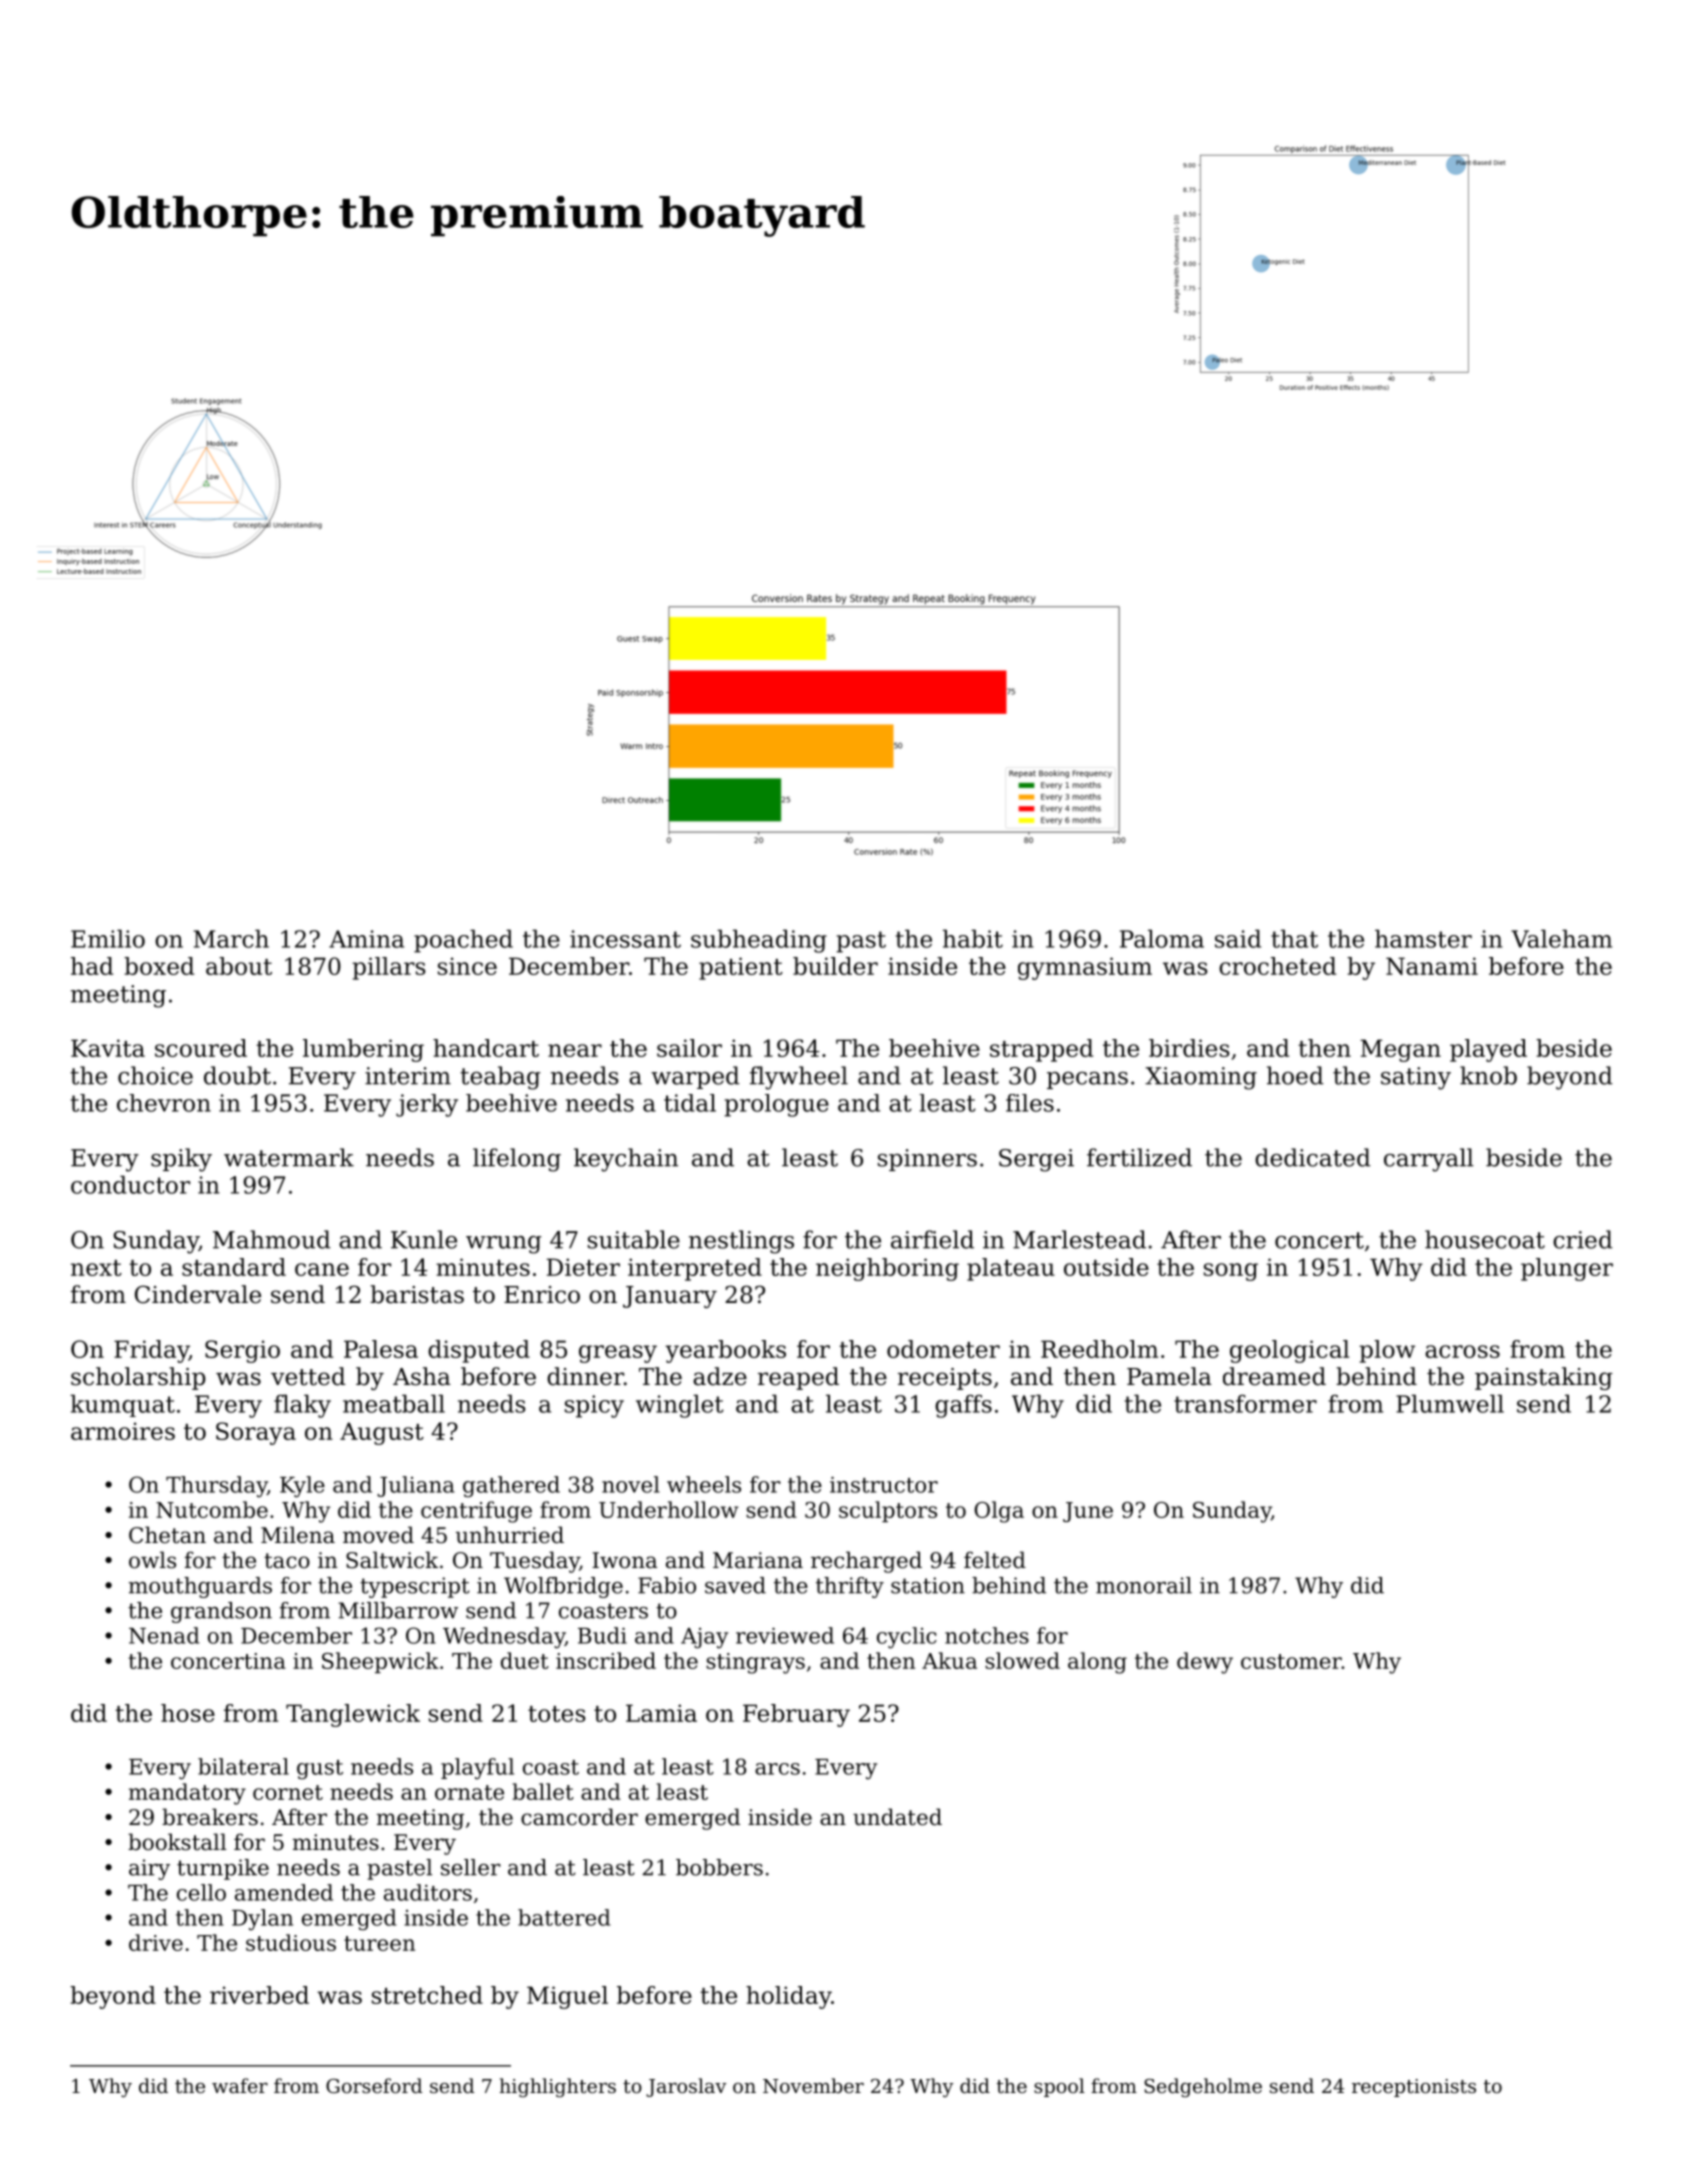 The width and height of the screenshot is (1683, 2178). What do you see at coordinates (1144, 1585) in the screenshot?
I see `monorail` at bounding box center [1144, 1585].
